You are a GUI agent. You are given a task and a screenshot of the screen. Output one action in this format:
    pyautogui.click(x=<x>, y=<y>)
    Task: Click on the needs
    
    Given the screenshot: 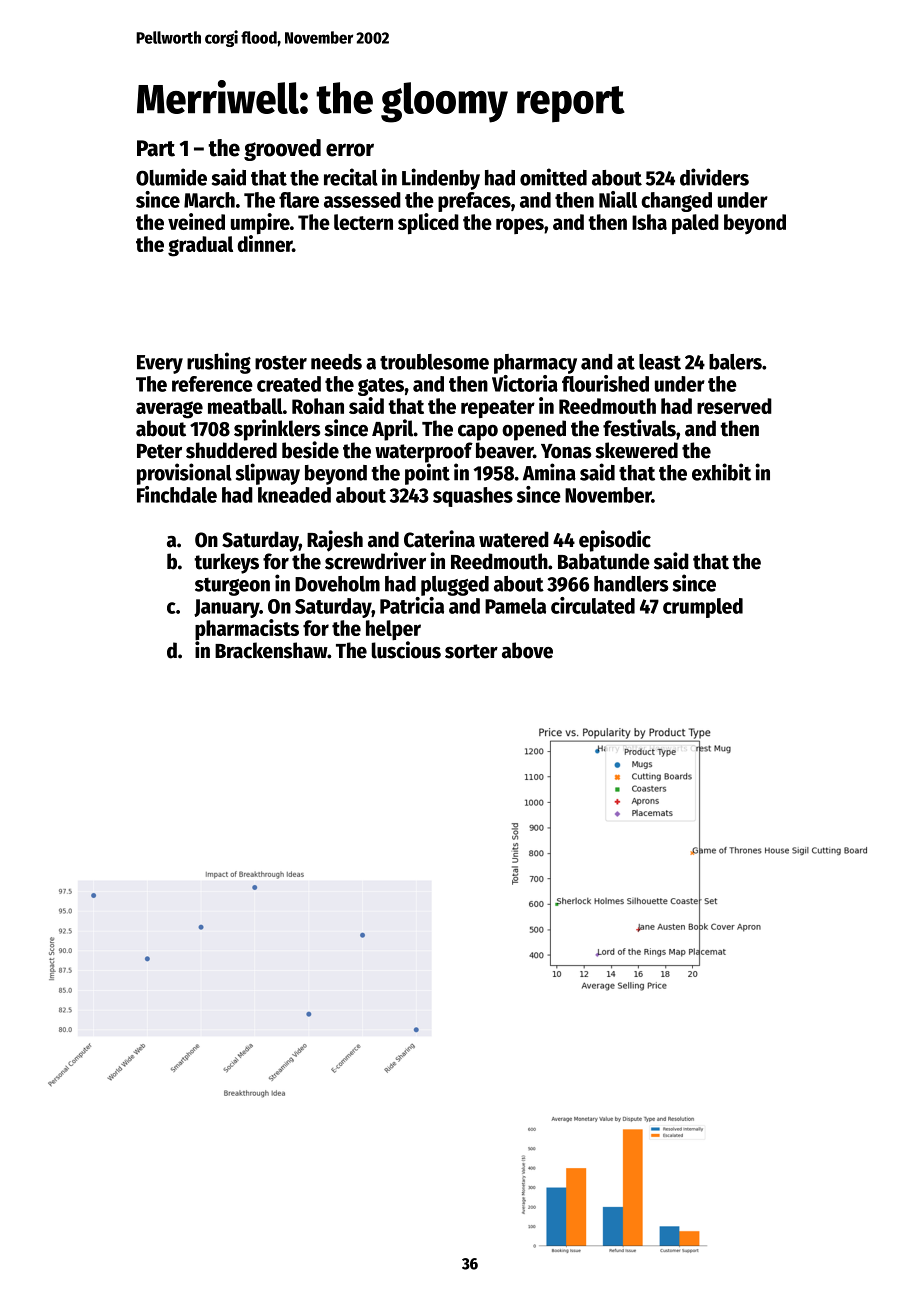 What is the action you would take?
    pyautogui.click(x=336, y=362)
